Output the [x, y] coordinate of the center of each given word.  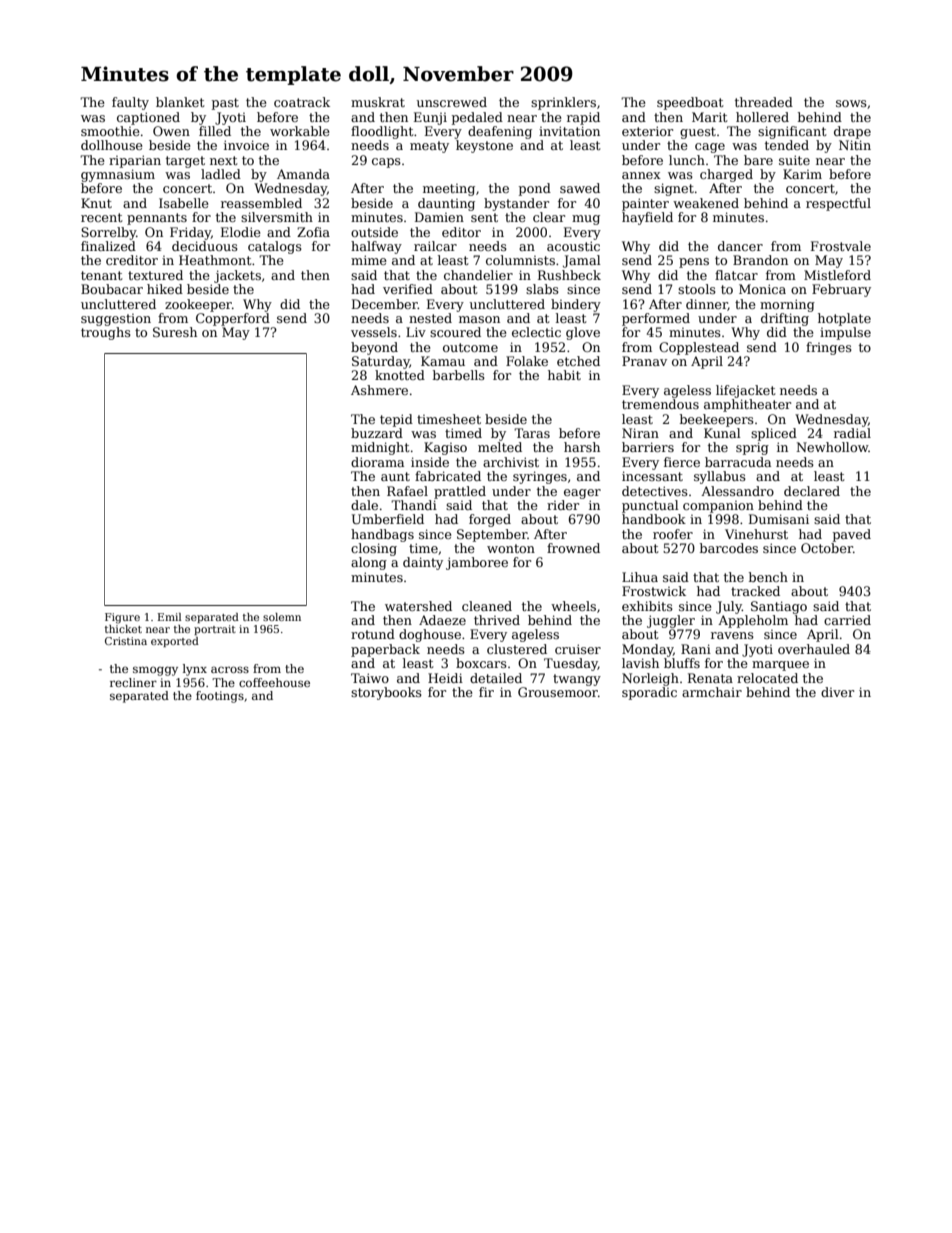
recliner [133, 682]
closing [374, 549]
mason [479, 319]
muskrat [378, 102]
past [225, 104]
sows [851, 103]
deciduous [205, 246]
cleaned [487, 606]
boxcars [481, 663]
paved [852, 535]
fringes [829, 348]
